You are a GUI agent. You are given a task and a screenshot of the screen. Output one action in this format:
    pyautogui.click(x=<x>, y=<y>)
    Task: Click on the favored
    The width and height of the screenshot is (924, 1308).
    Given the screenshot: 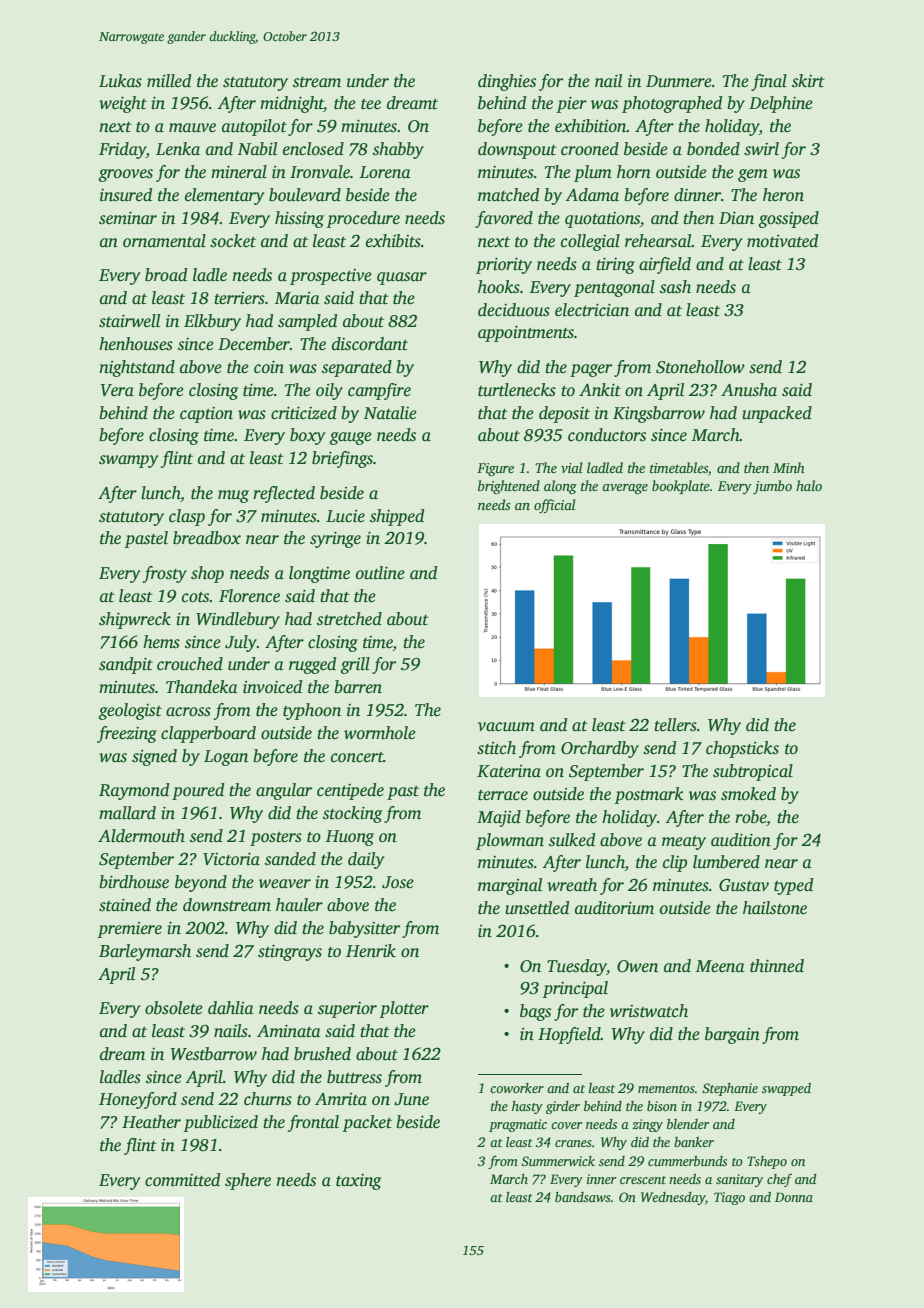 What is the action you would take?
    pyautogui.click(x=504, y=219)
